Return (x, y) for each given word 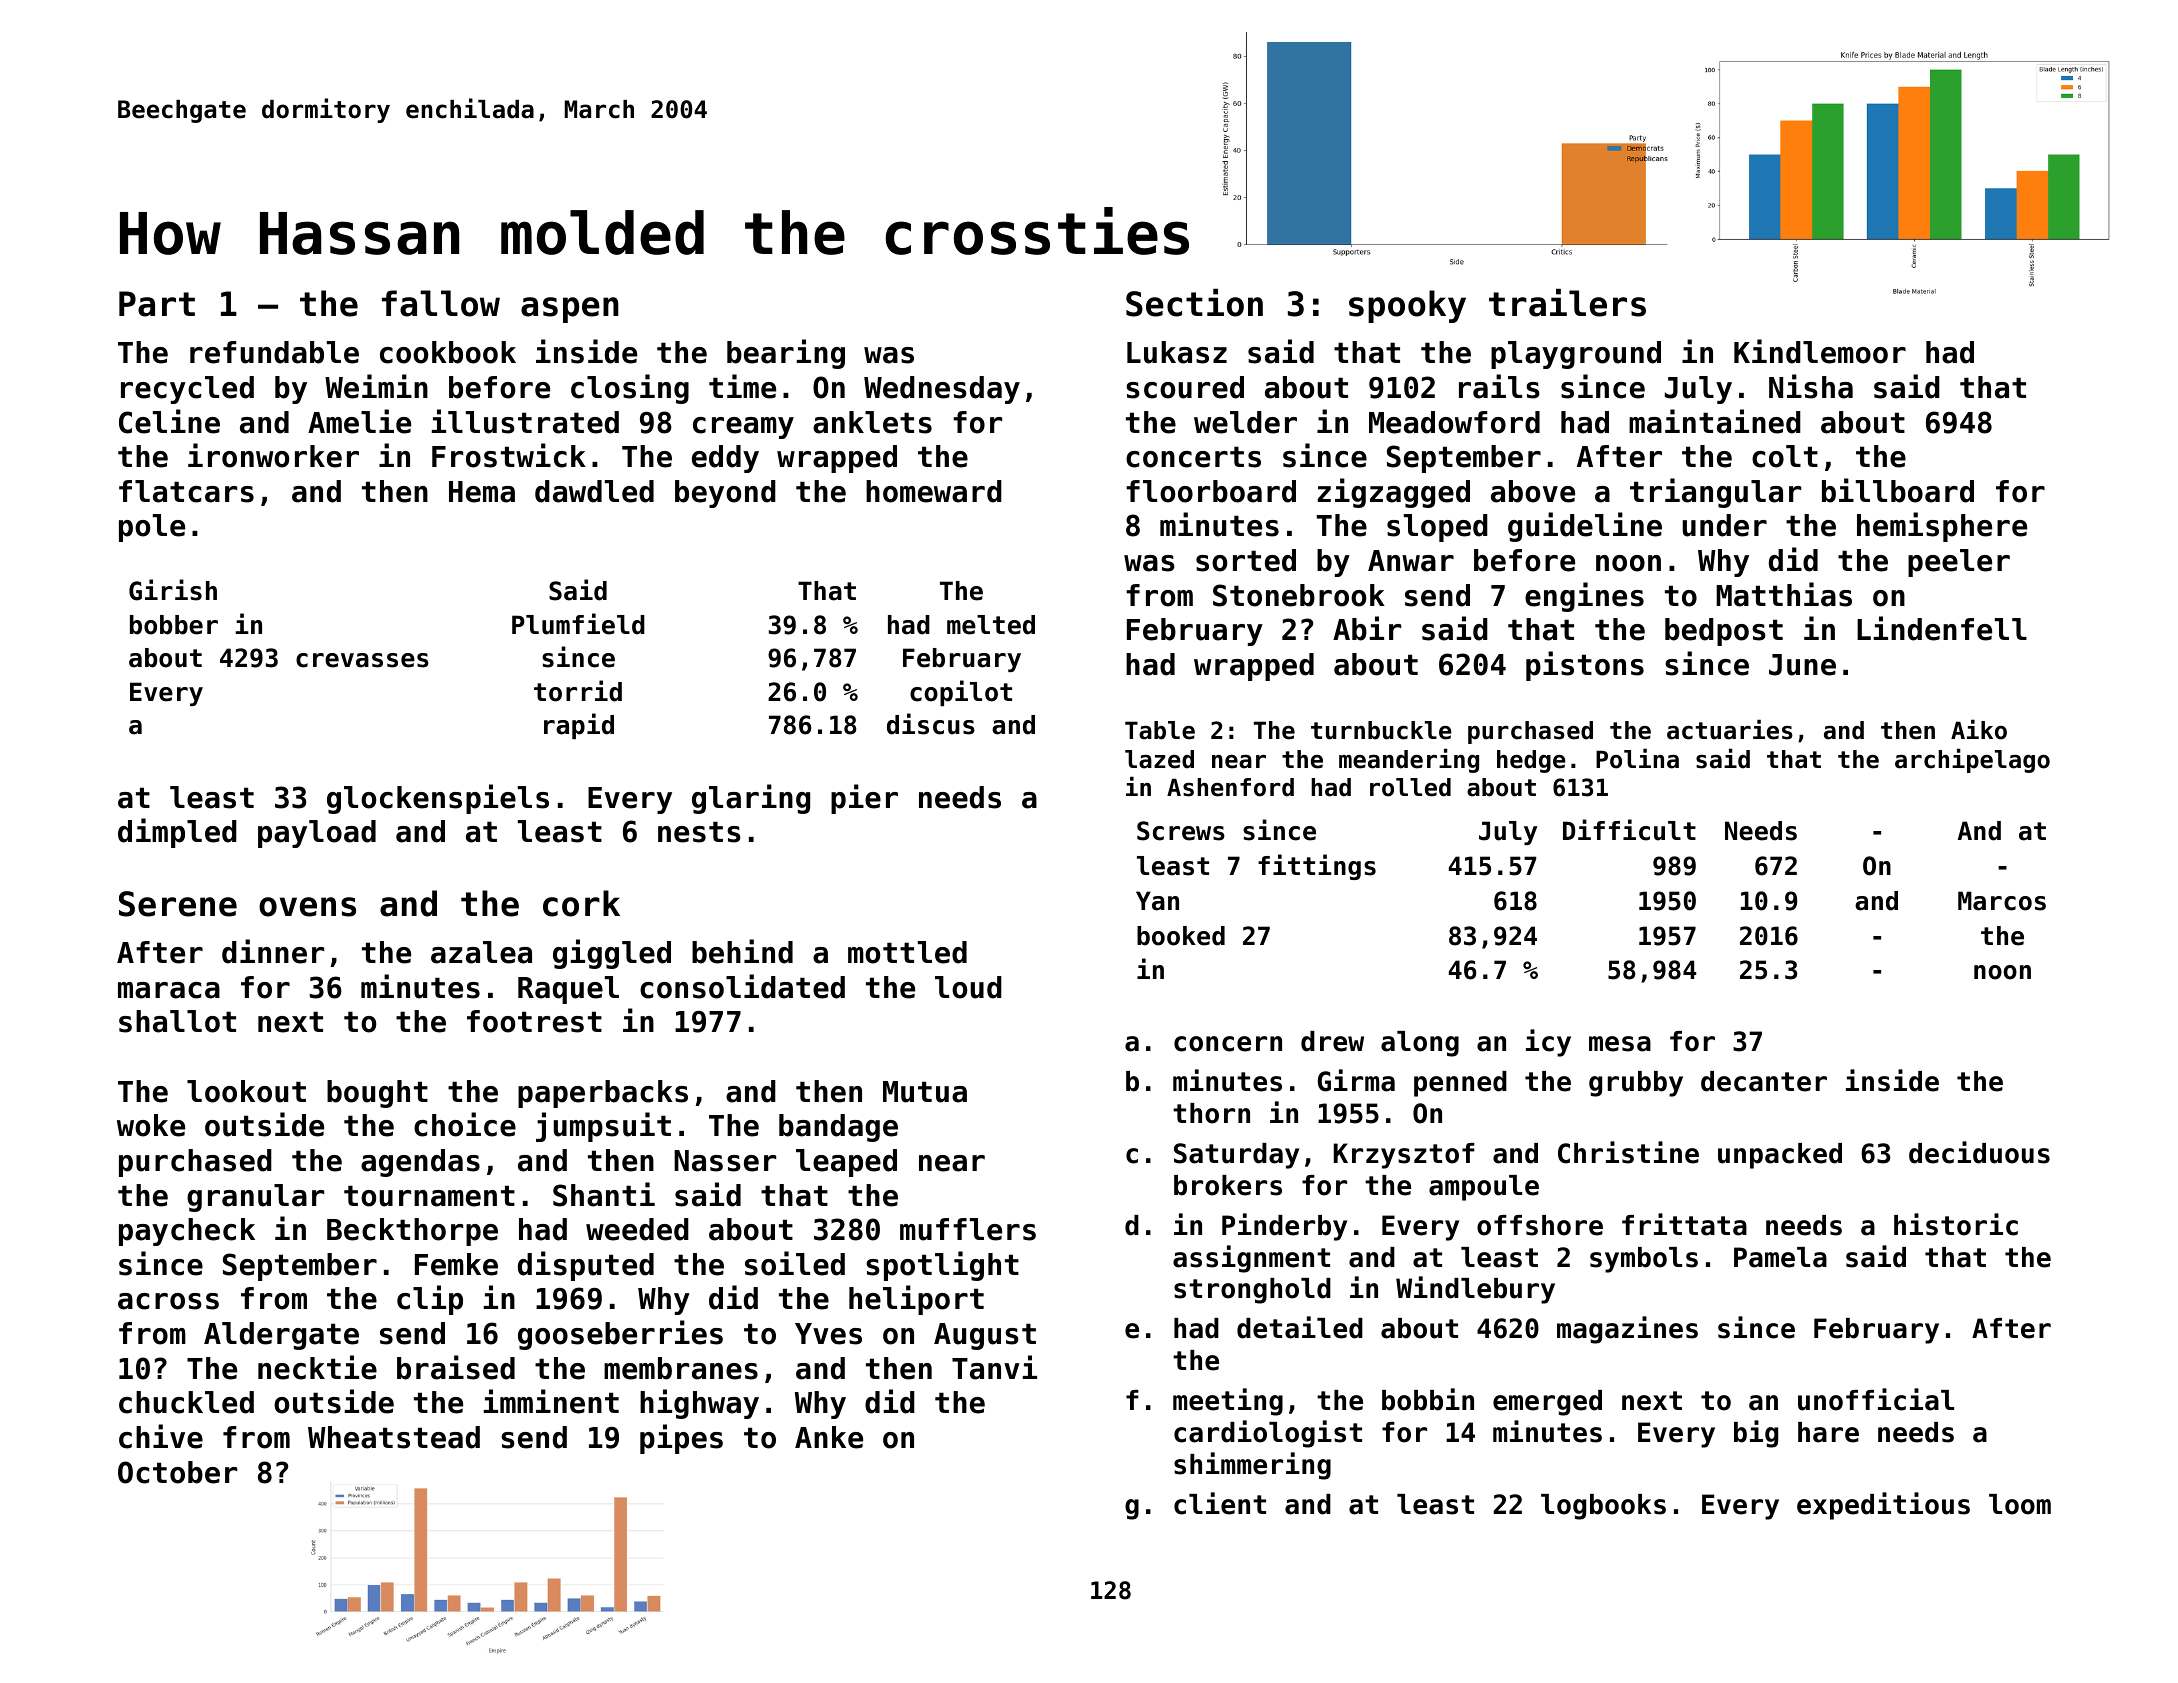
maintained (1715, 421)
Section (1194, 303)
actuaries (1730, 729)
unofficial (1876, 1399)
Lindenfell (1942, 628)
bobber (174, 625)
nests (699, 832)
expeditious (1883, 1506)
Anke (829, 1437)
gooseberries (620, 1335)
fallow (441, 303)
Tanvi (994, 1367)
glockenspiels (438, 799)
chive (161, 1436)
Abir (1367, 628)
